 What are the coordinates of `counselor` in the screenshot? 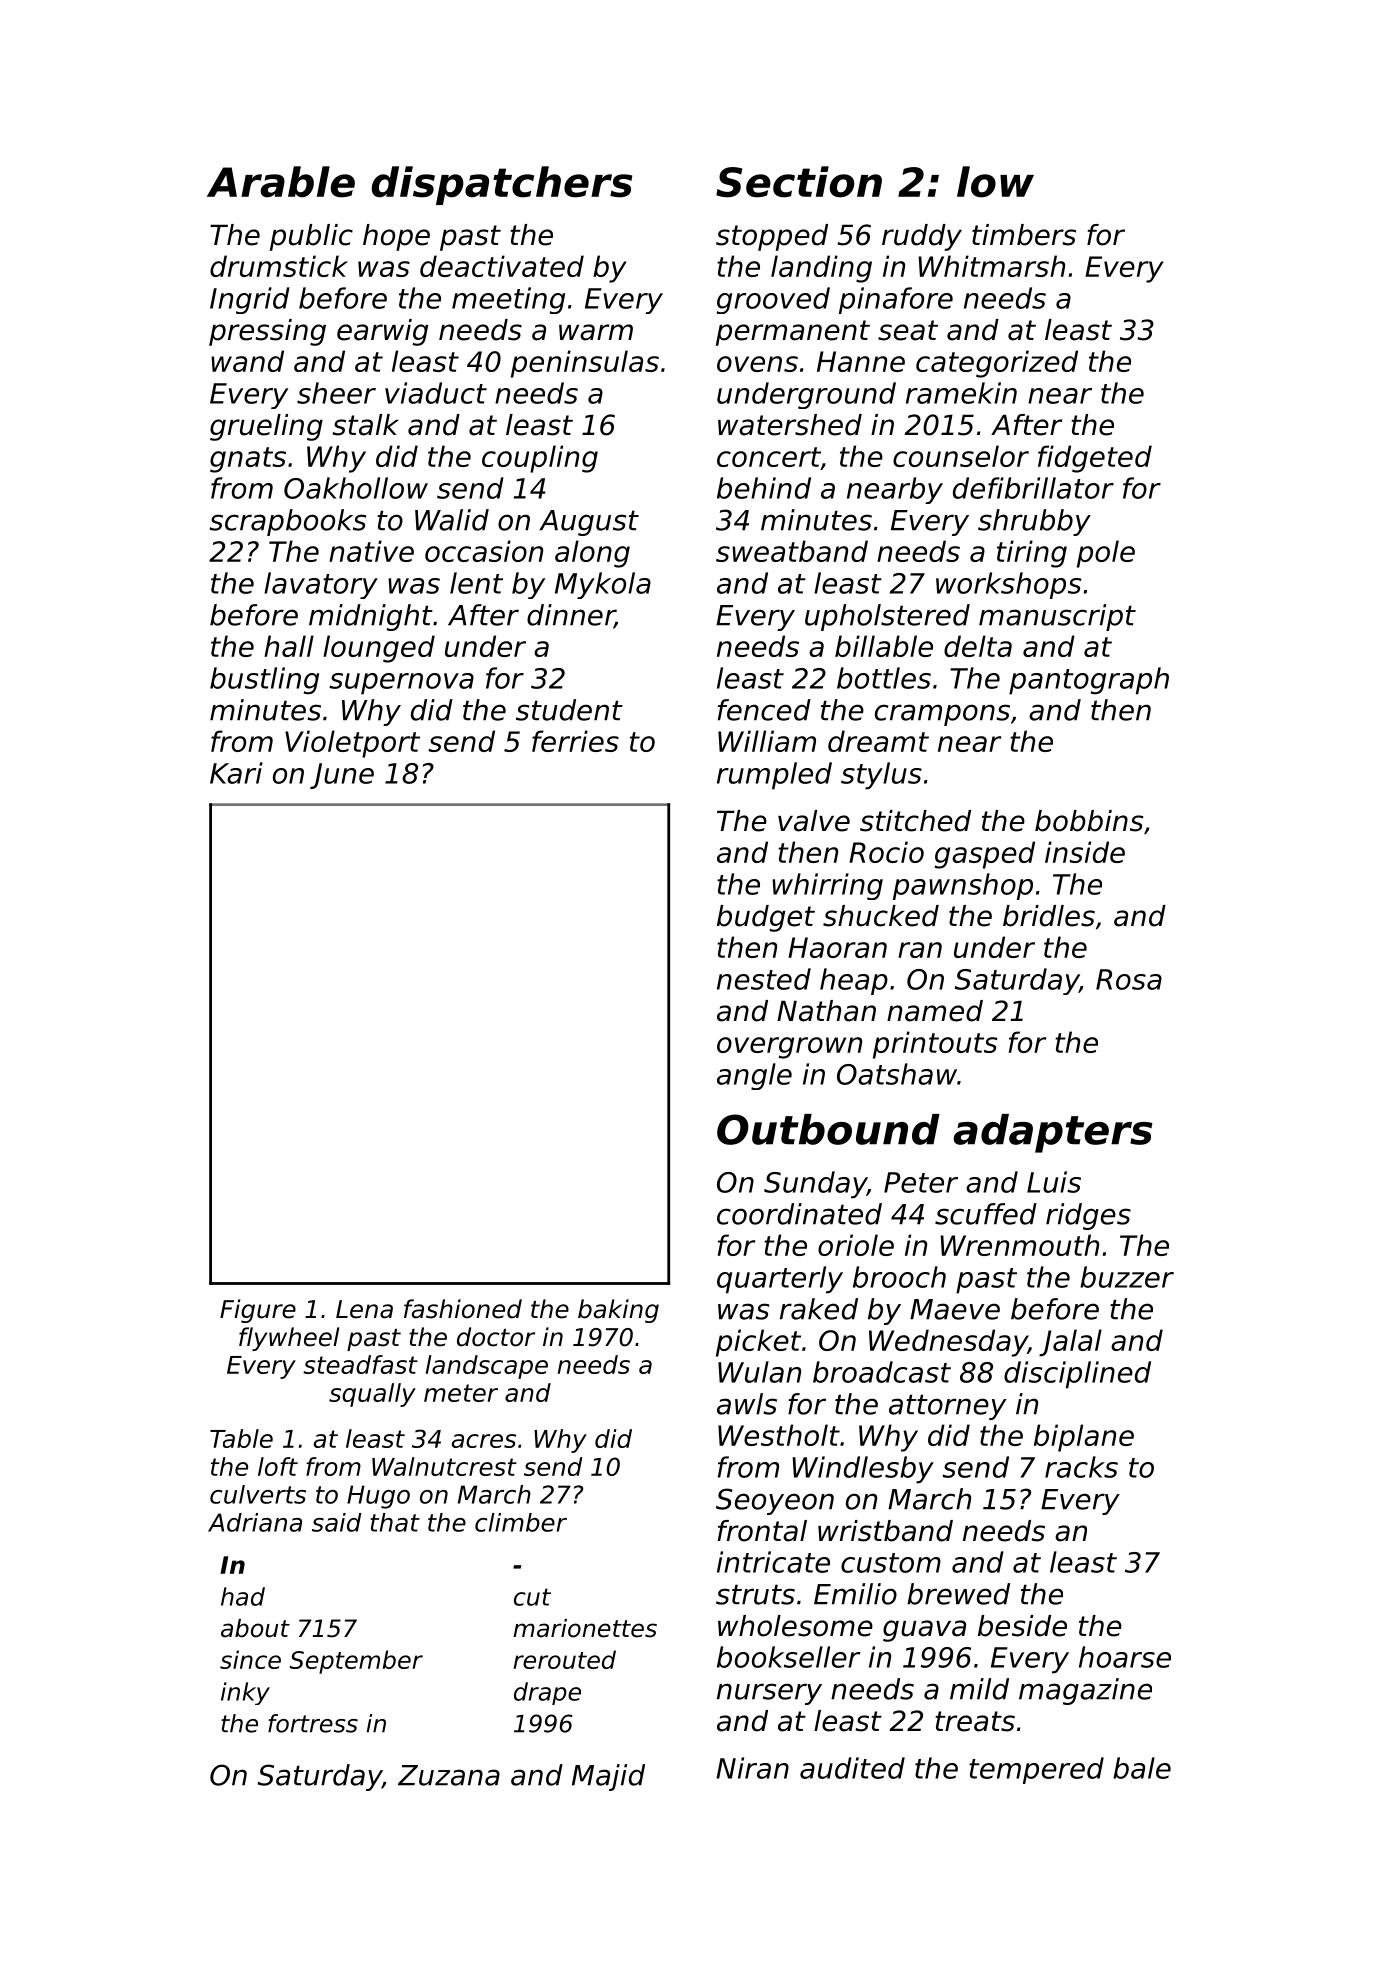 It's located at (961, 456).
